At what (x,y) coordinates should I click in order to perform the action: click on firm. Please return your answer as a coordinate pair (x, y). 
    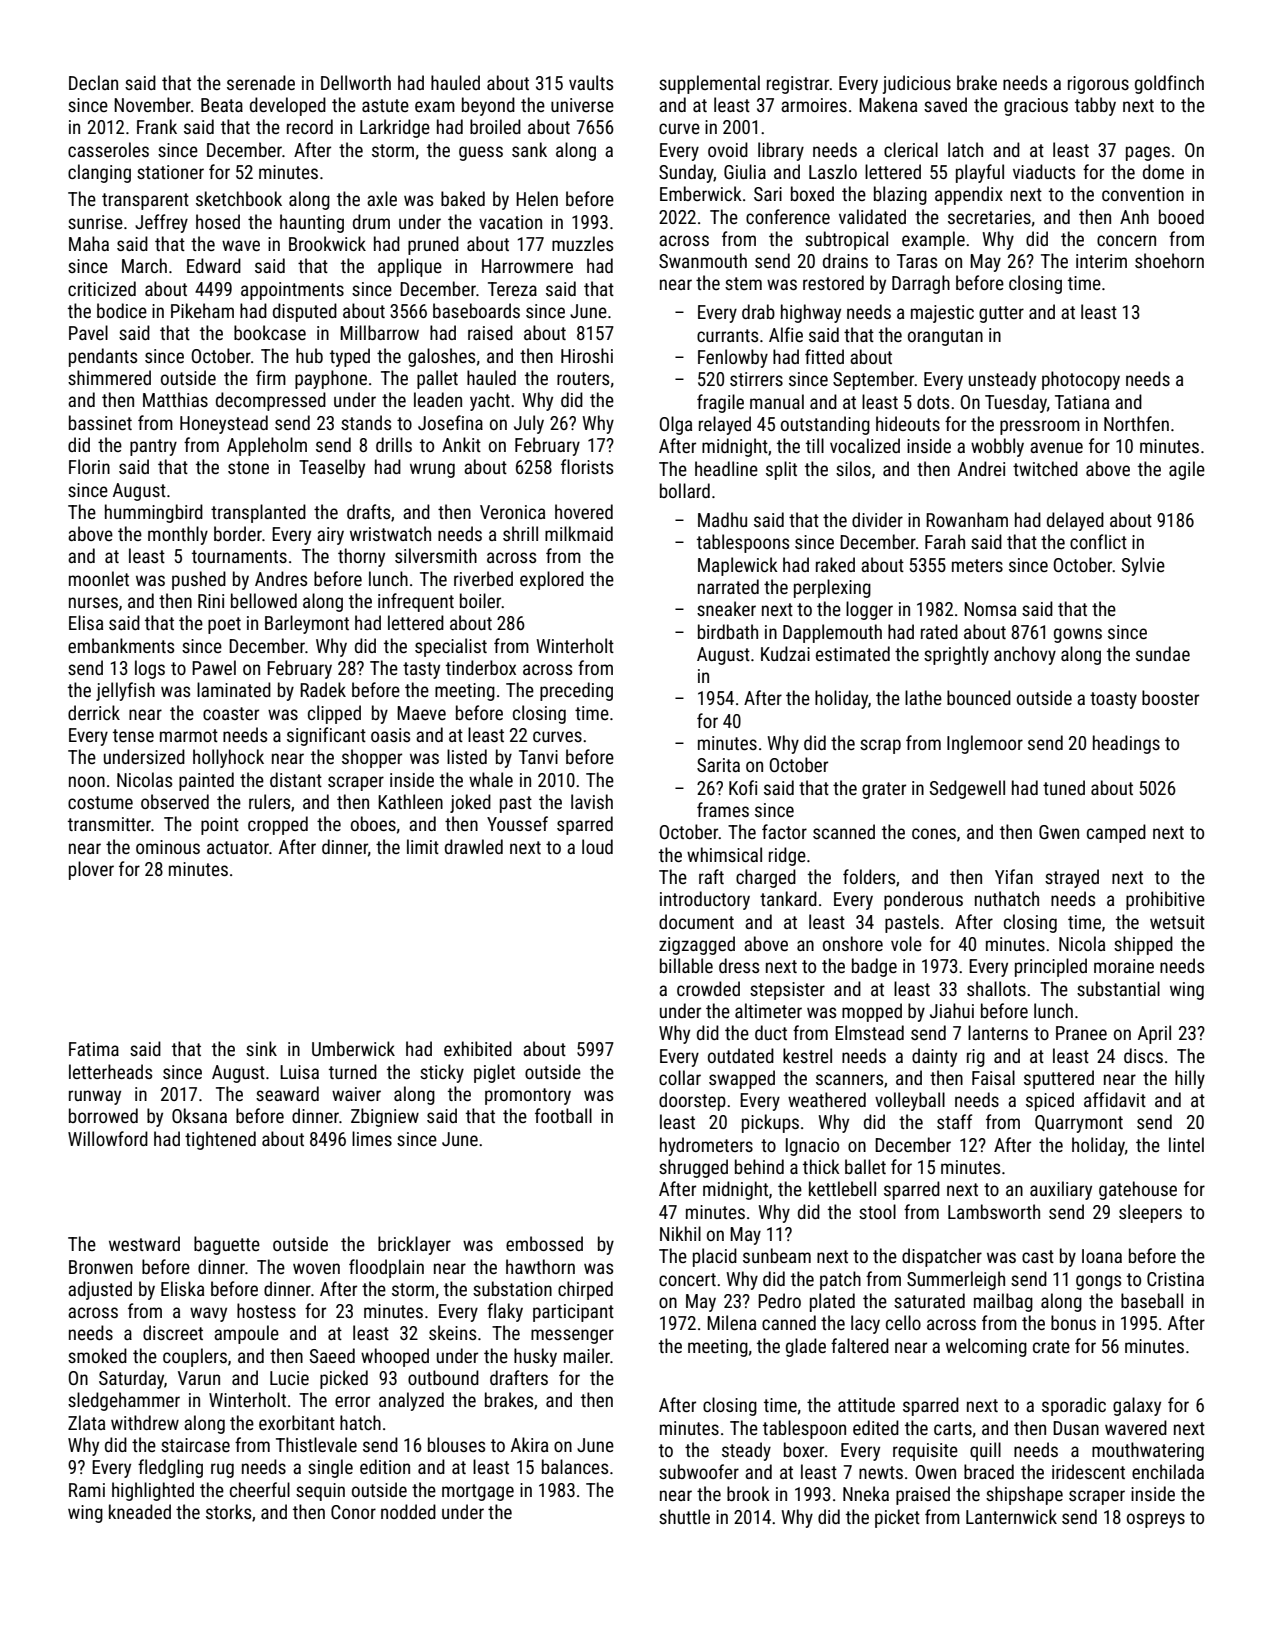
    Looking at the image, I should click on (271, 377).
